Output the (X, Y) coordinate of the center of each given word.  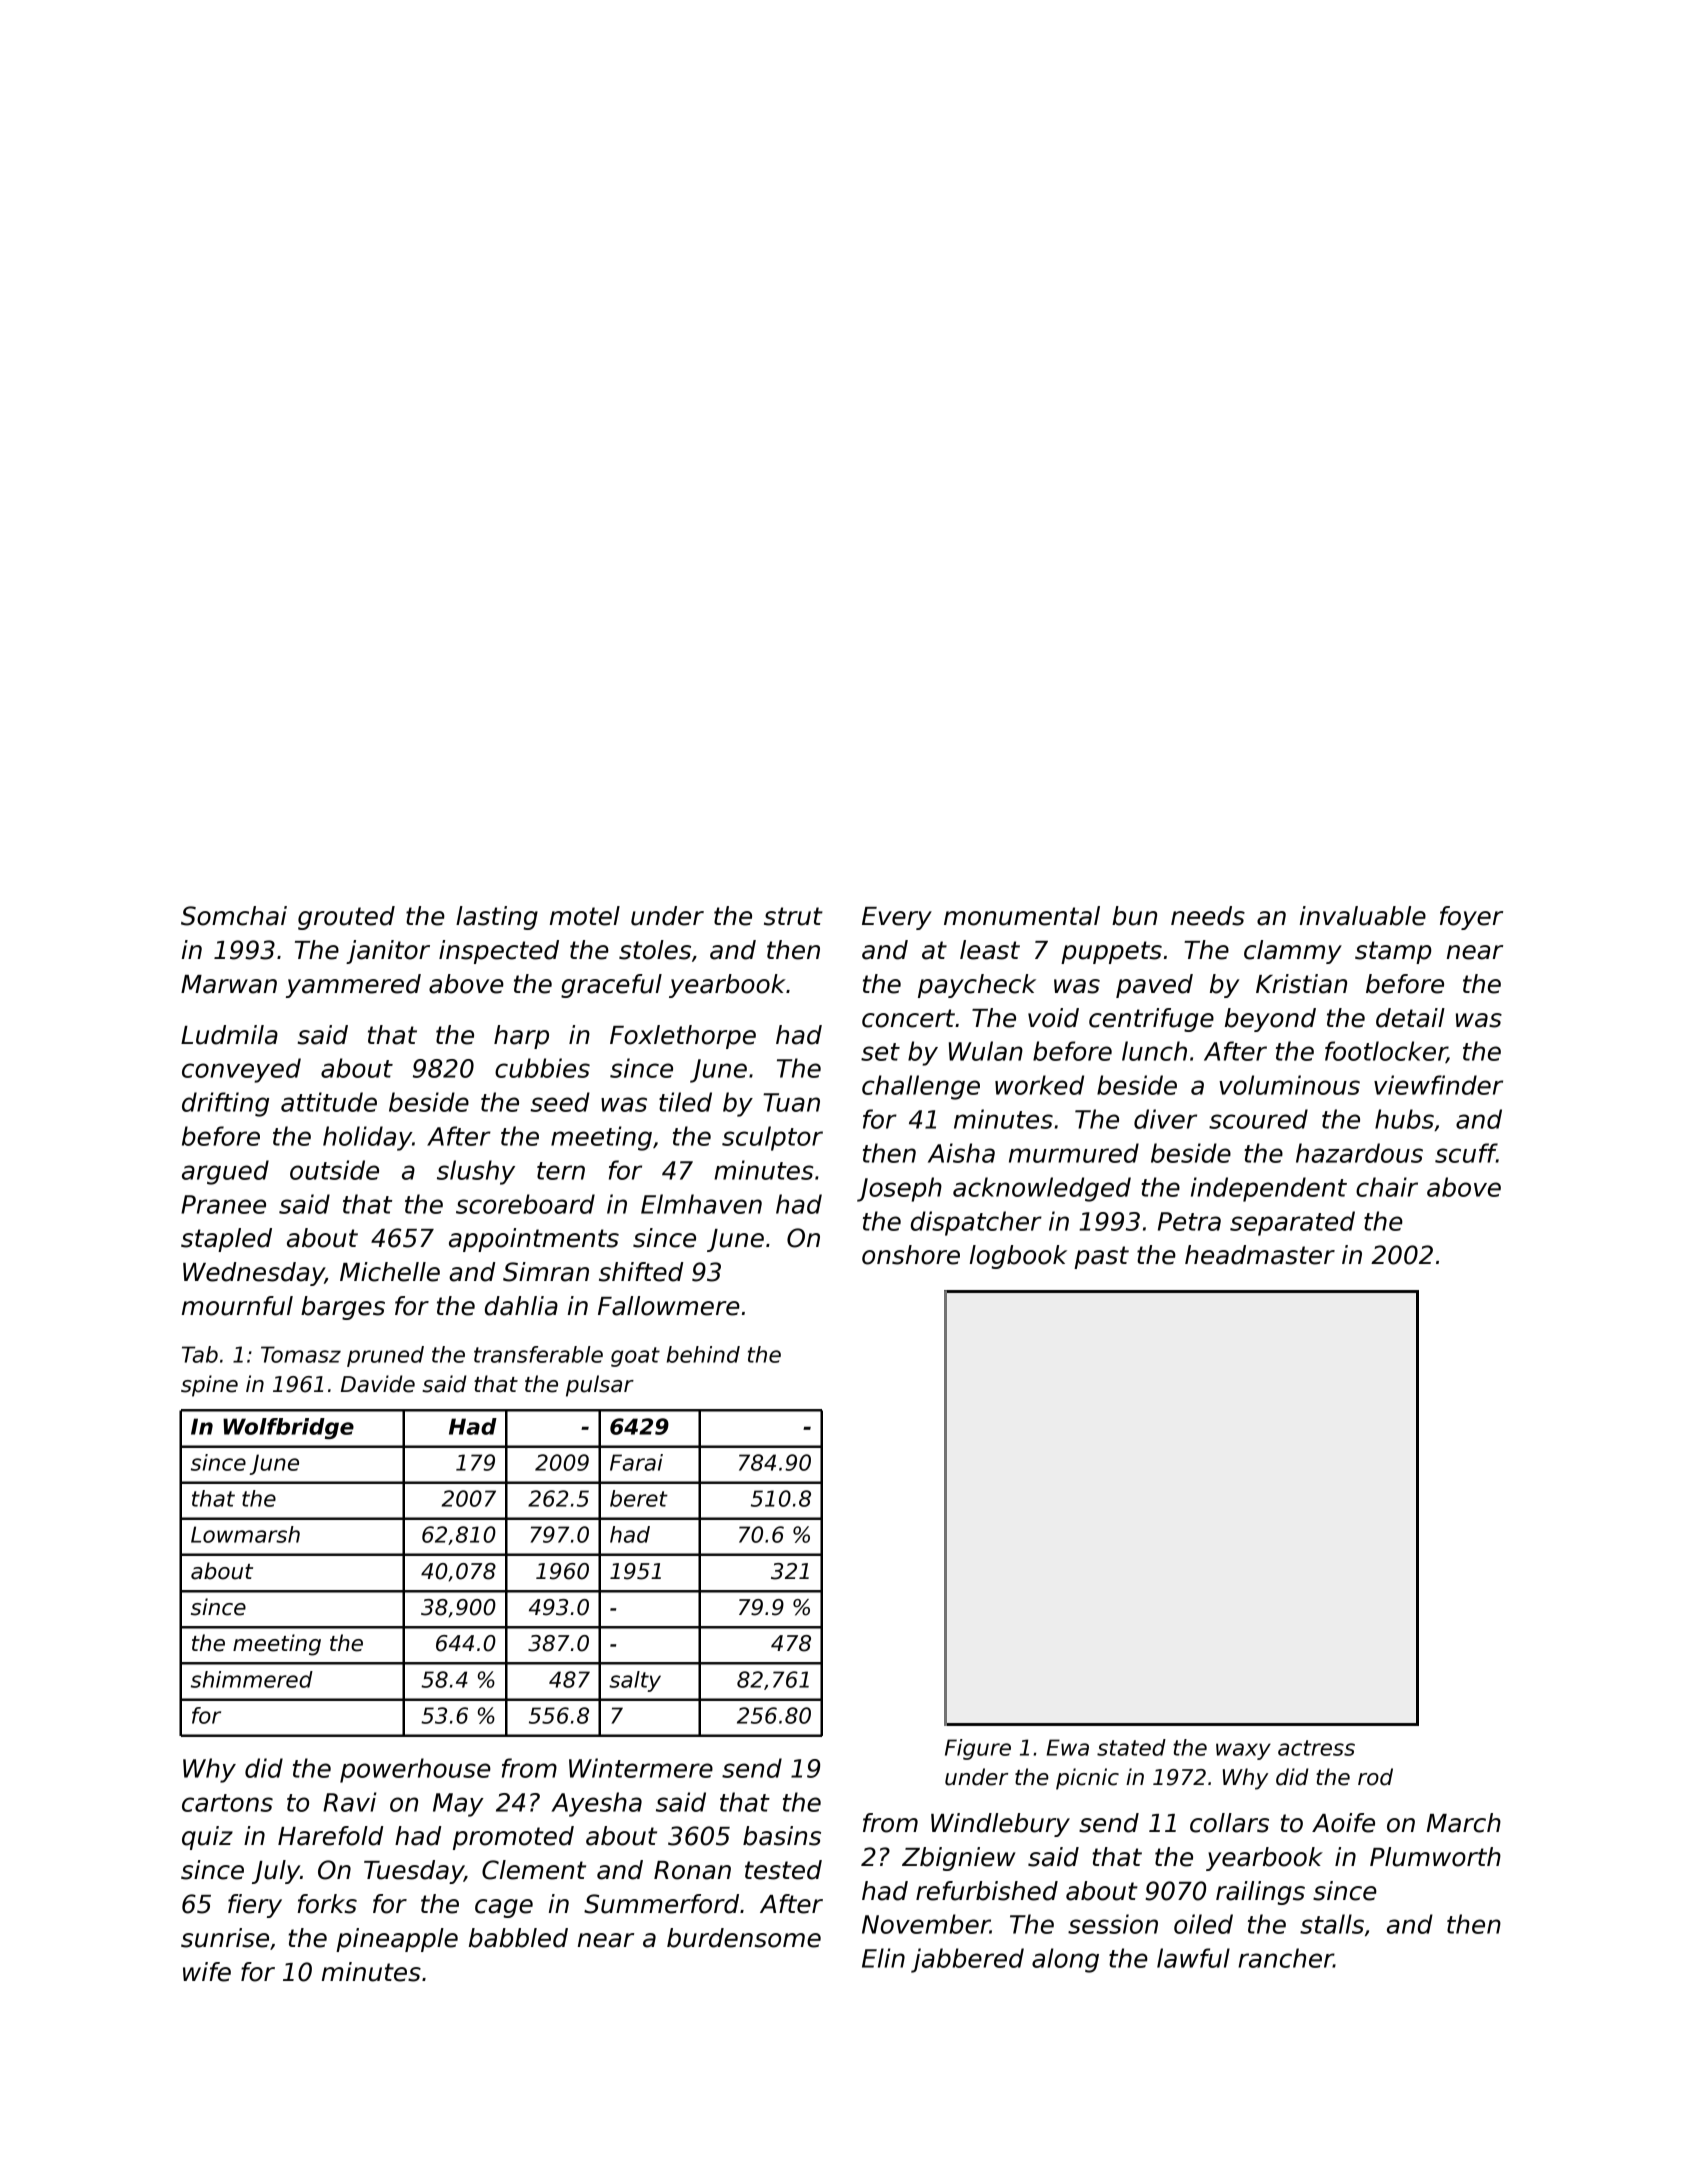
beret (639, 1498)
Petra (1189, 1221)
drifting (225, 1104)
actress (1316, 1748)
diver (1165, 1119)
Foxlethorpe (683, 1037)
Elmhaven (701, 1204)
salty (635, 1681)
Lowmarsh (245, 1534)
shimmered (252, 1679)
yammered (353, 986)
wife (207, 1972)
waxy (1243, 1751)
